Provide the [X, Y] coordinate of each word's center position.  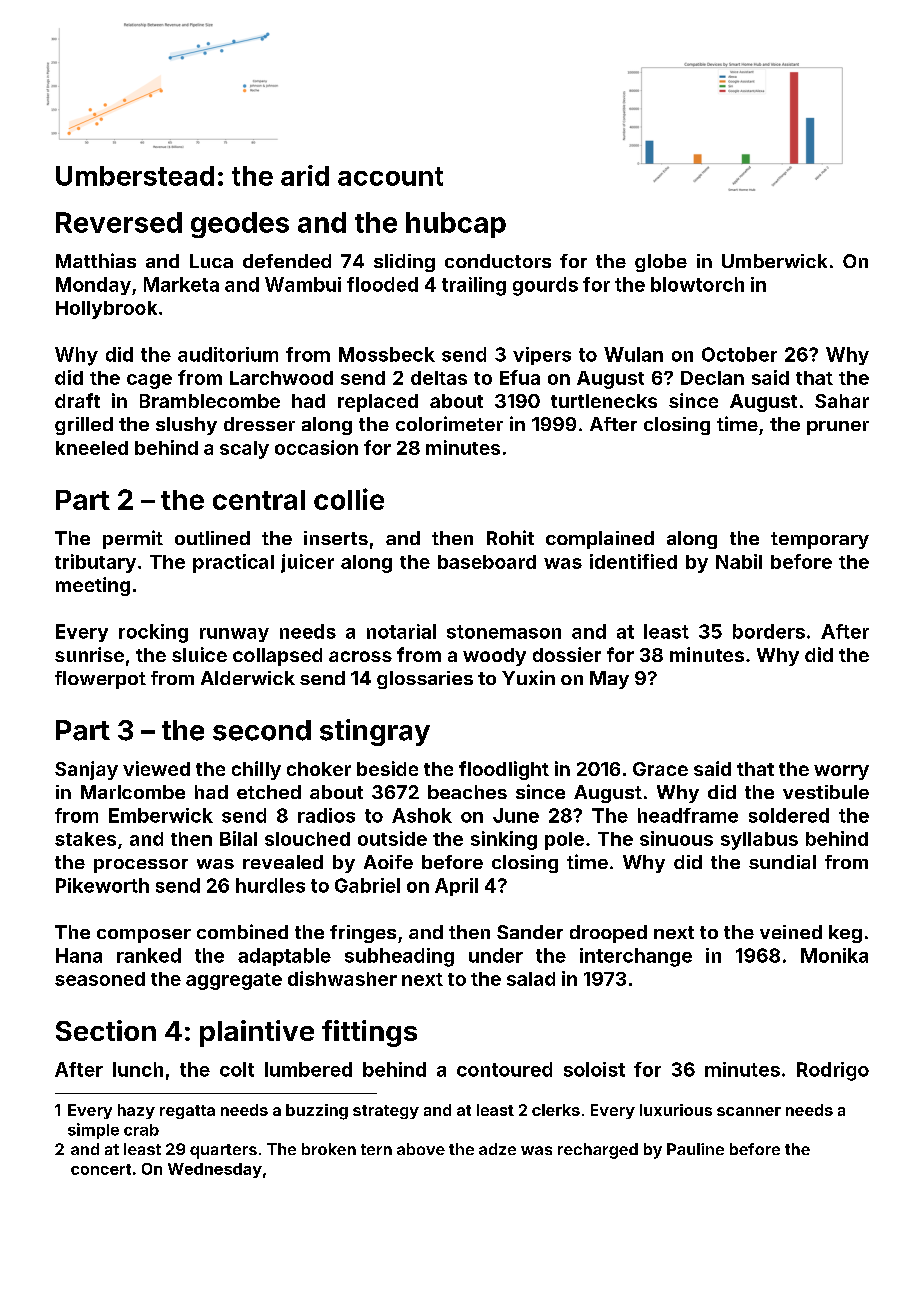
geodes [240, 225]
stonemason [504, 632]
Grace [660, 769]
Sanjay [86, 770]
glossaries [425, 680]
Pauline [695, 1149]
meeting [93, 586]
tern [376, 1149]
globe [661, 263]
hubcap [456, 225]
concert [101, 1169]
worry [841, 772]
